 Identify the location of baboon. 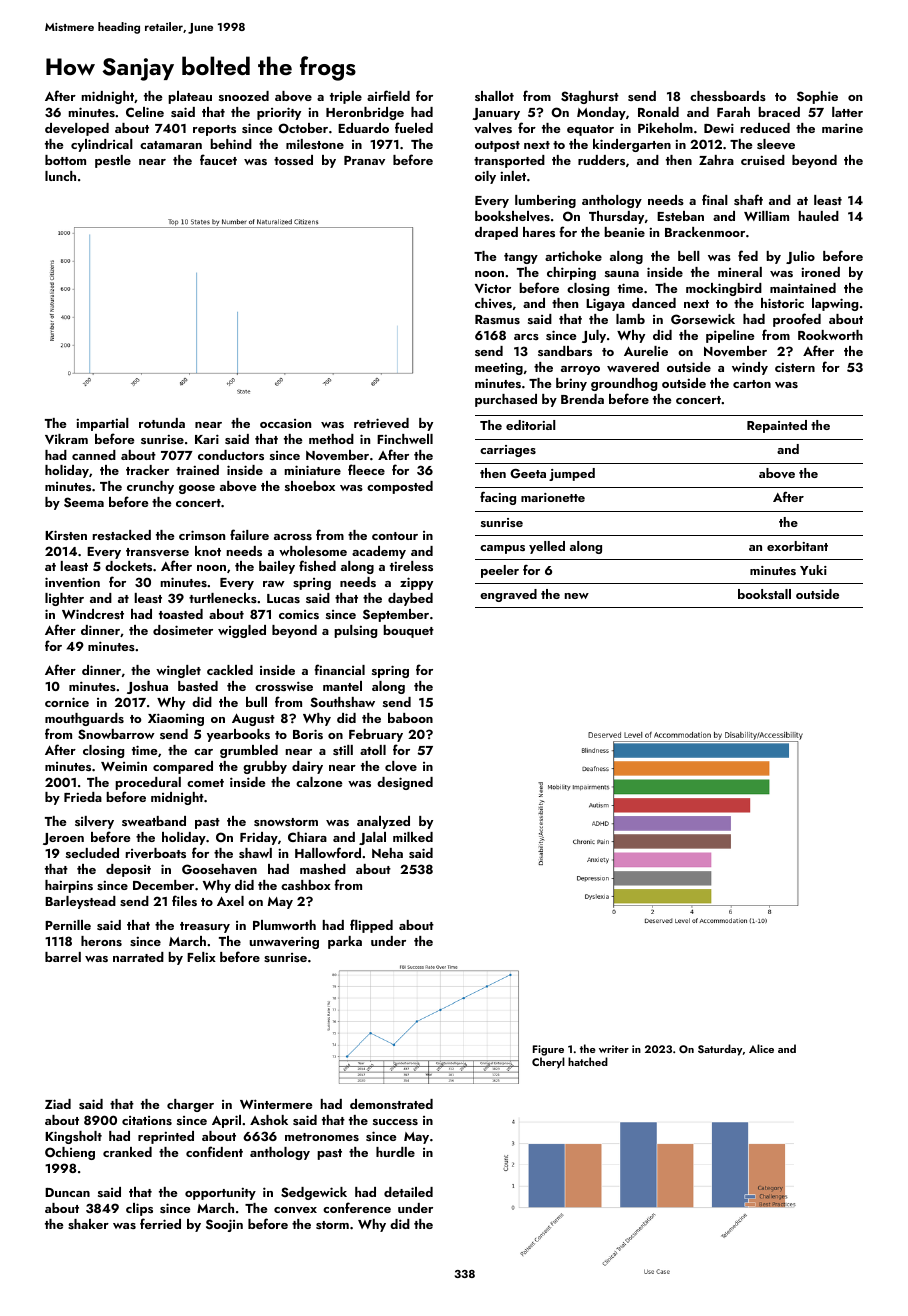
(410, 718).
